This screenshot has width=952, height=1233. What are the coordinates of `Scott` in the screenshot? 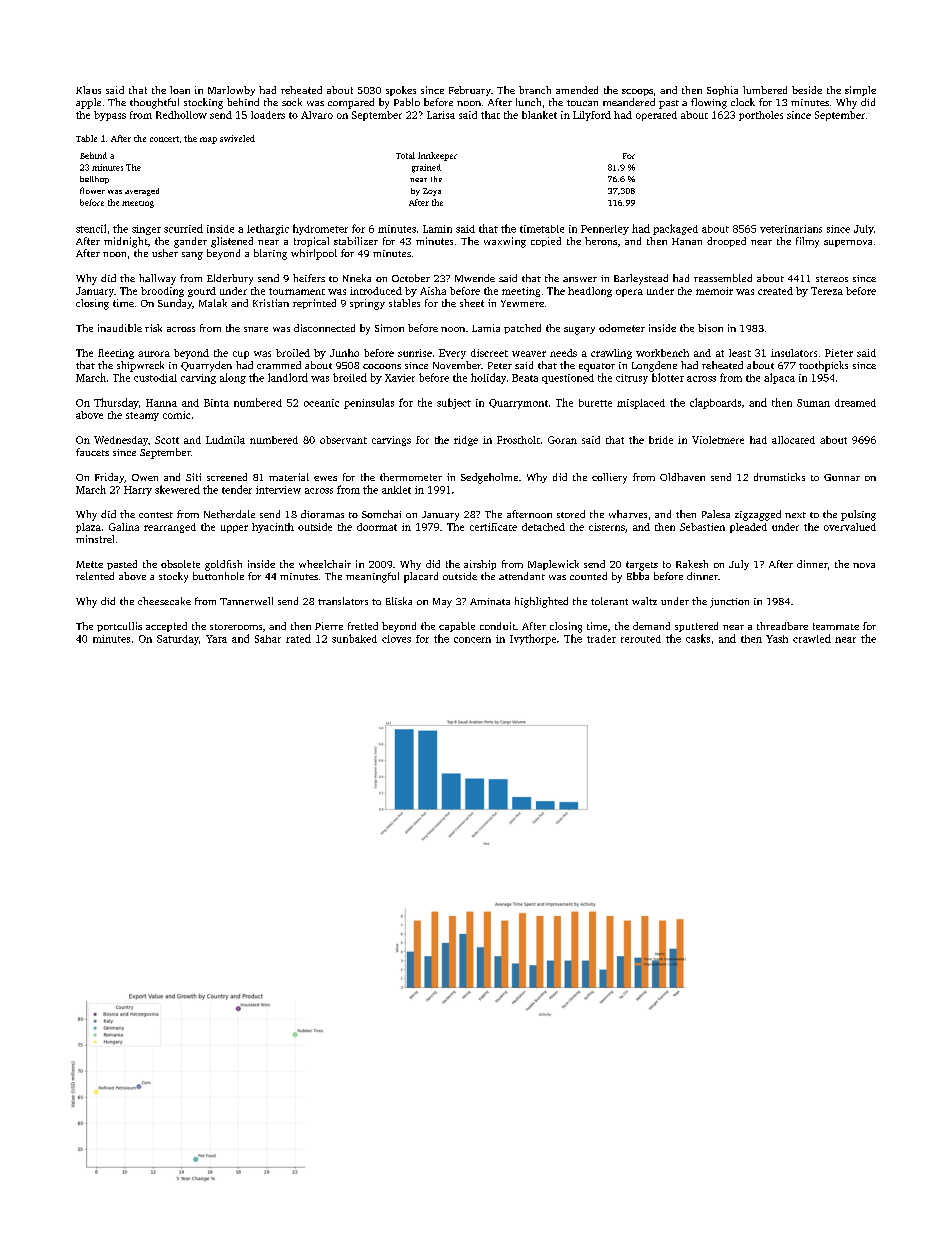 It's located at (167, 440).
